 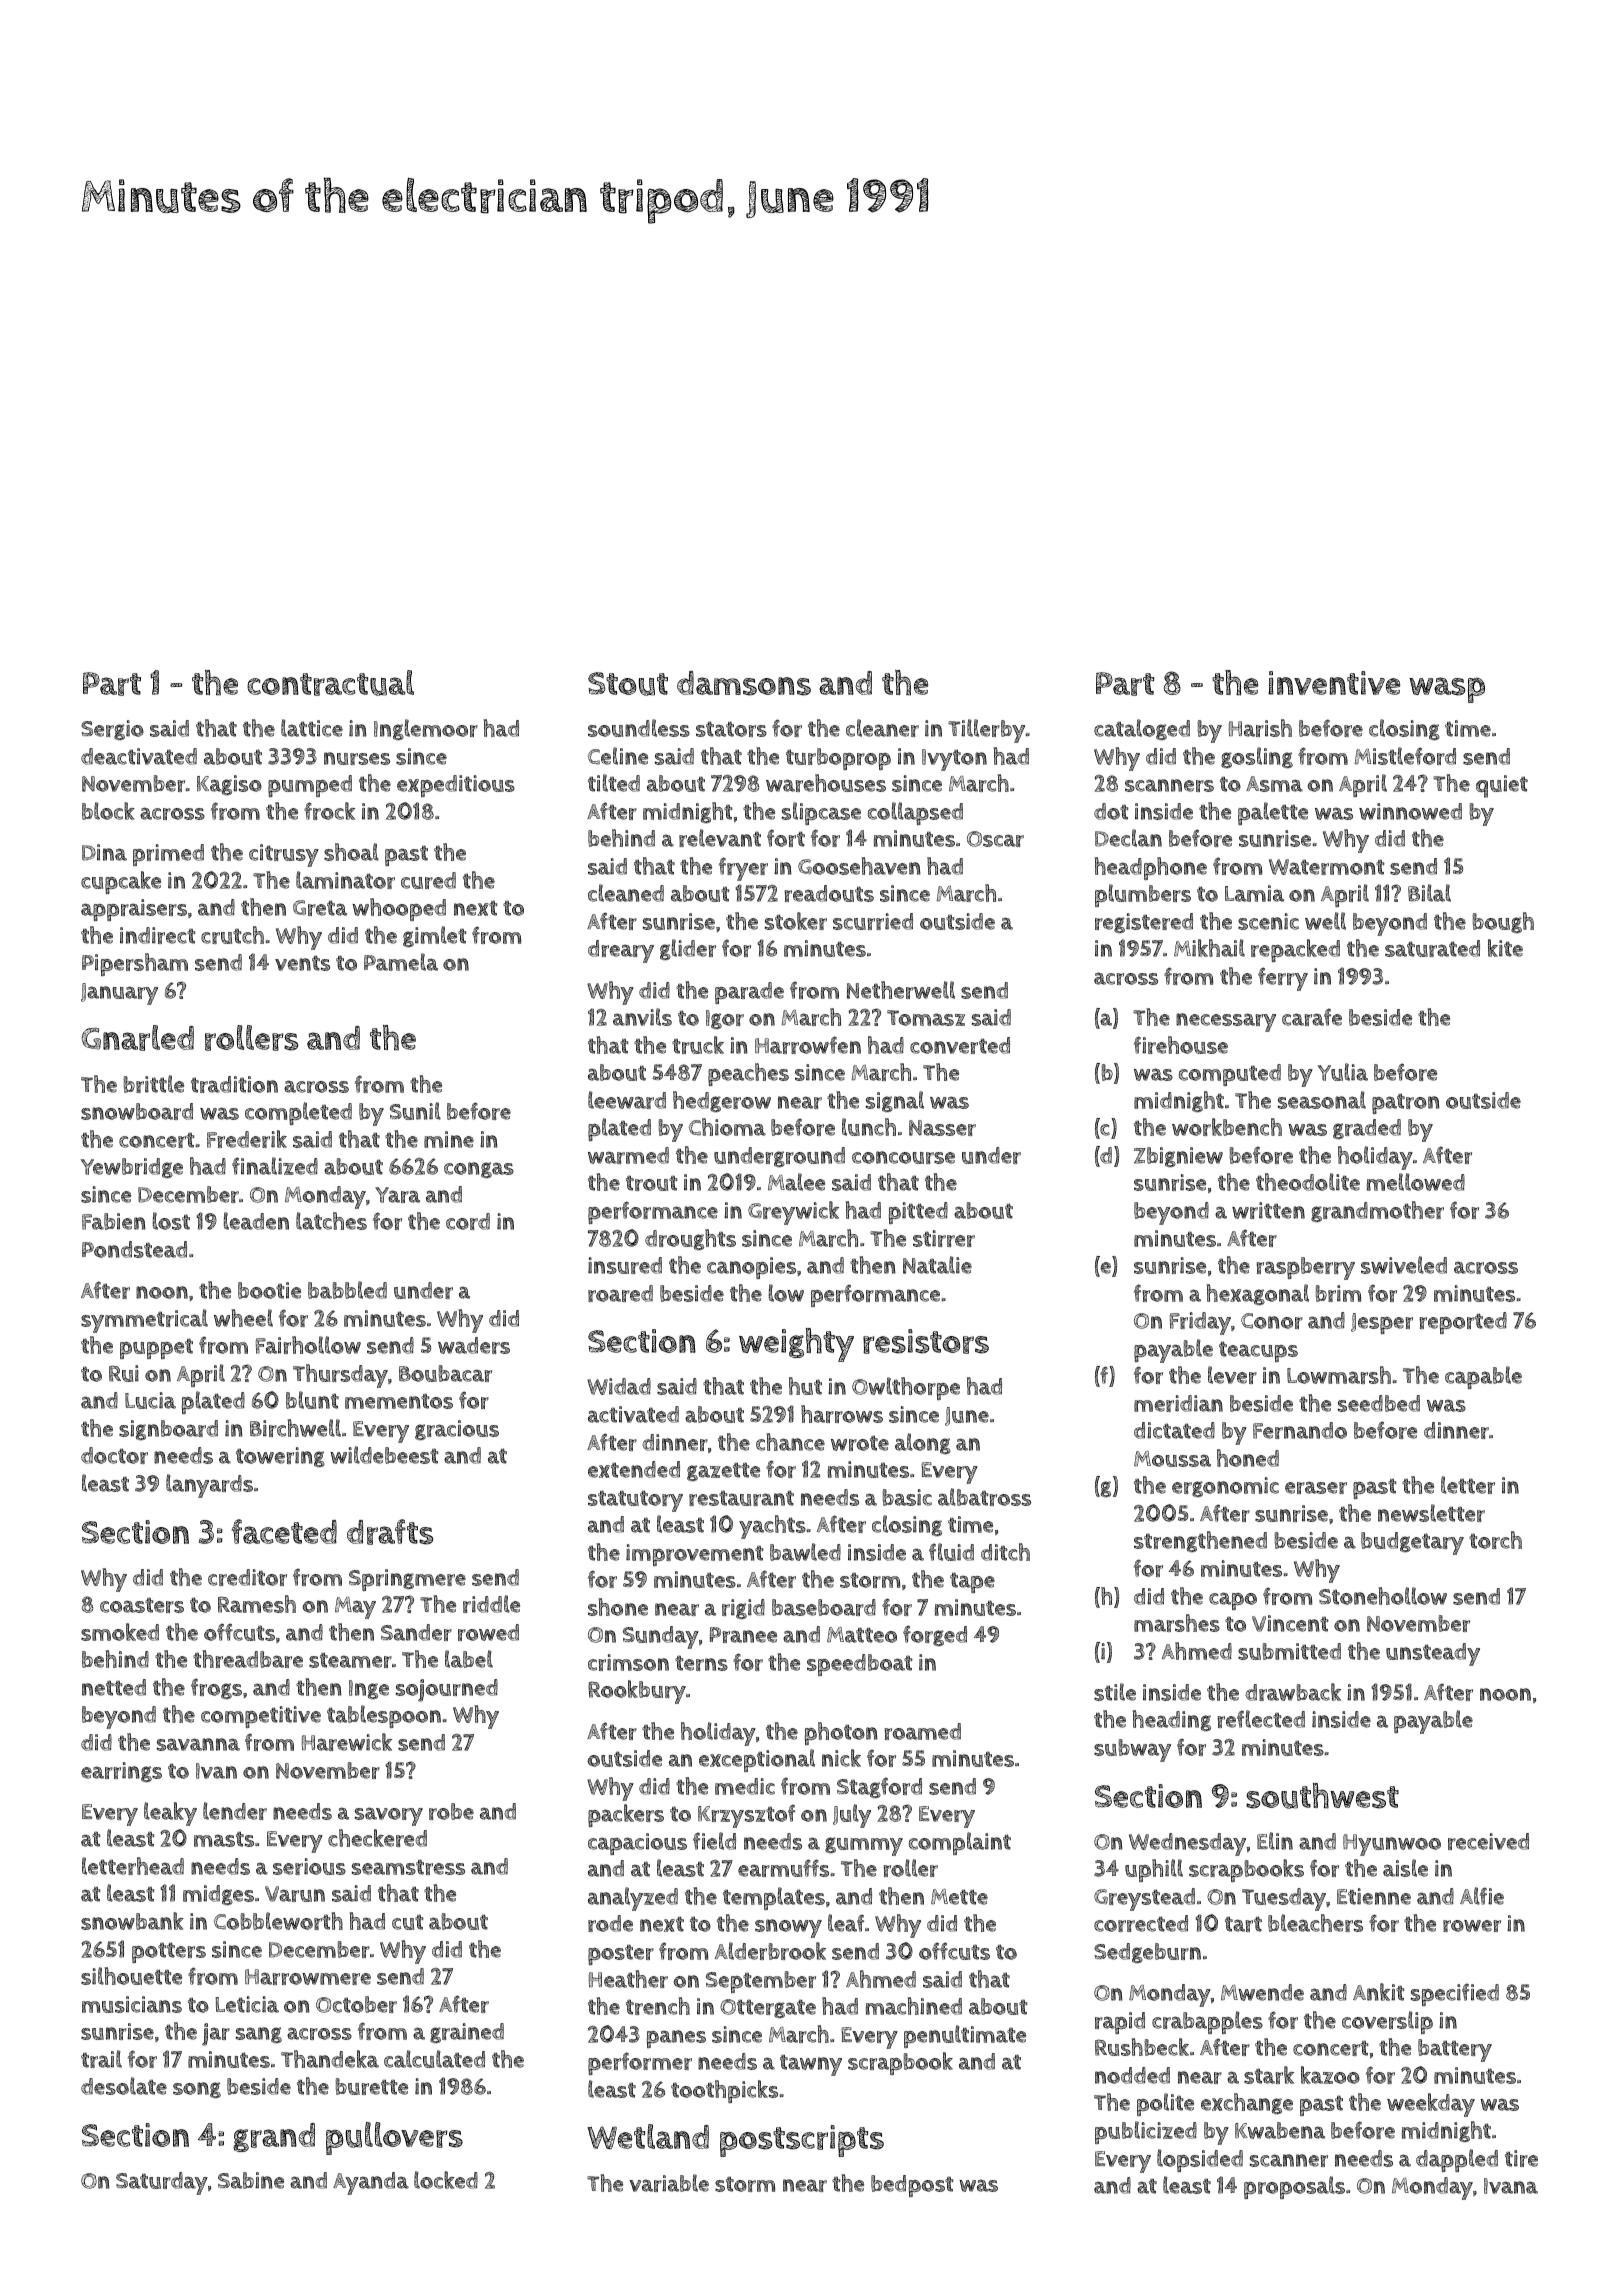 What do you see at coordinates (1334, 683) in the screenshot?
I see `inventive` at bounding box center [1334, 683].
